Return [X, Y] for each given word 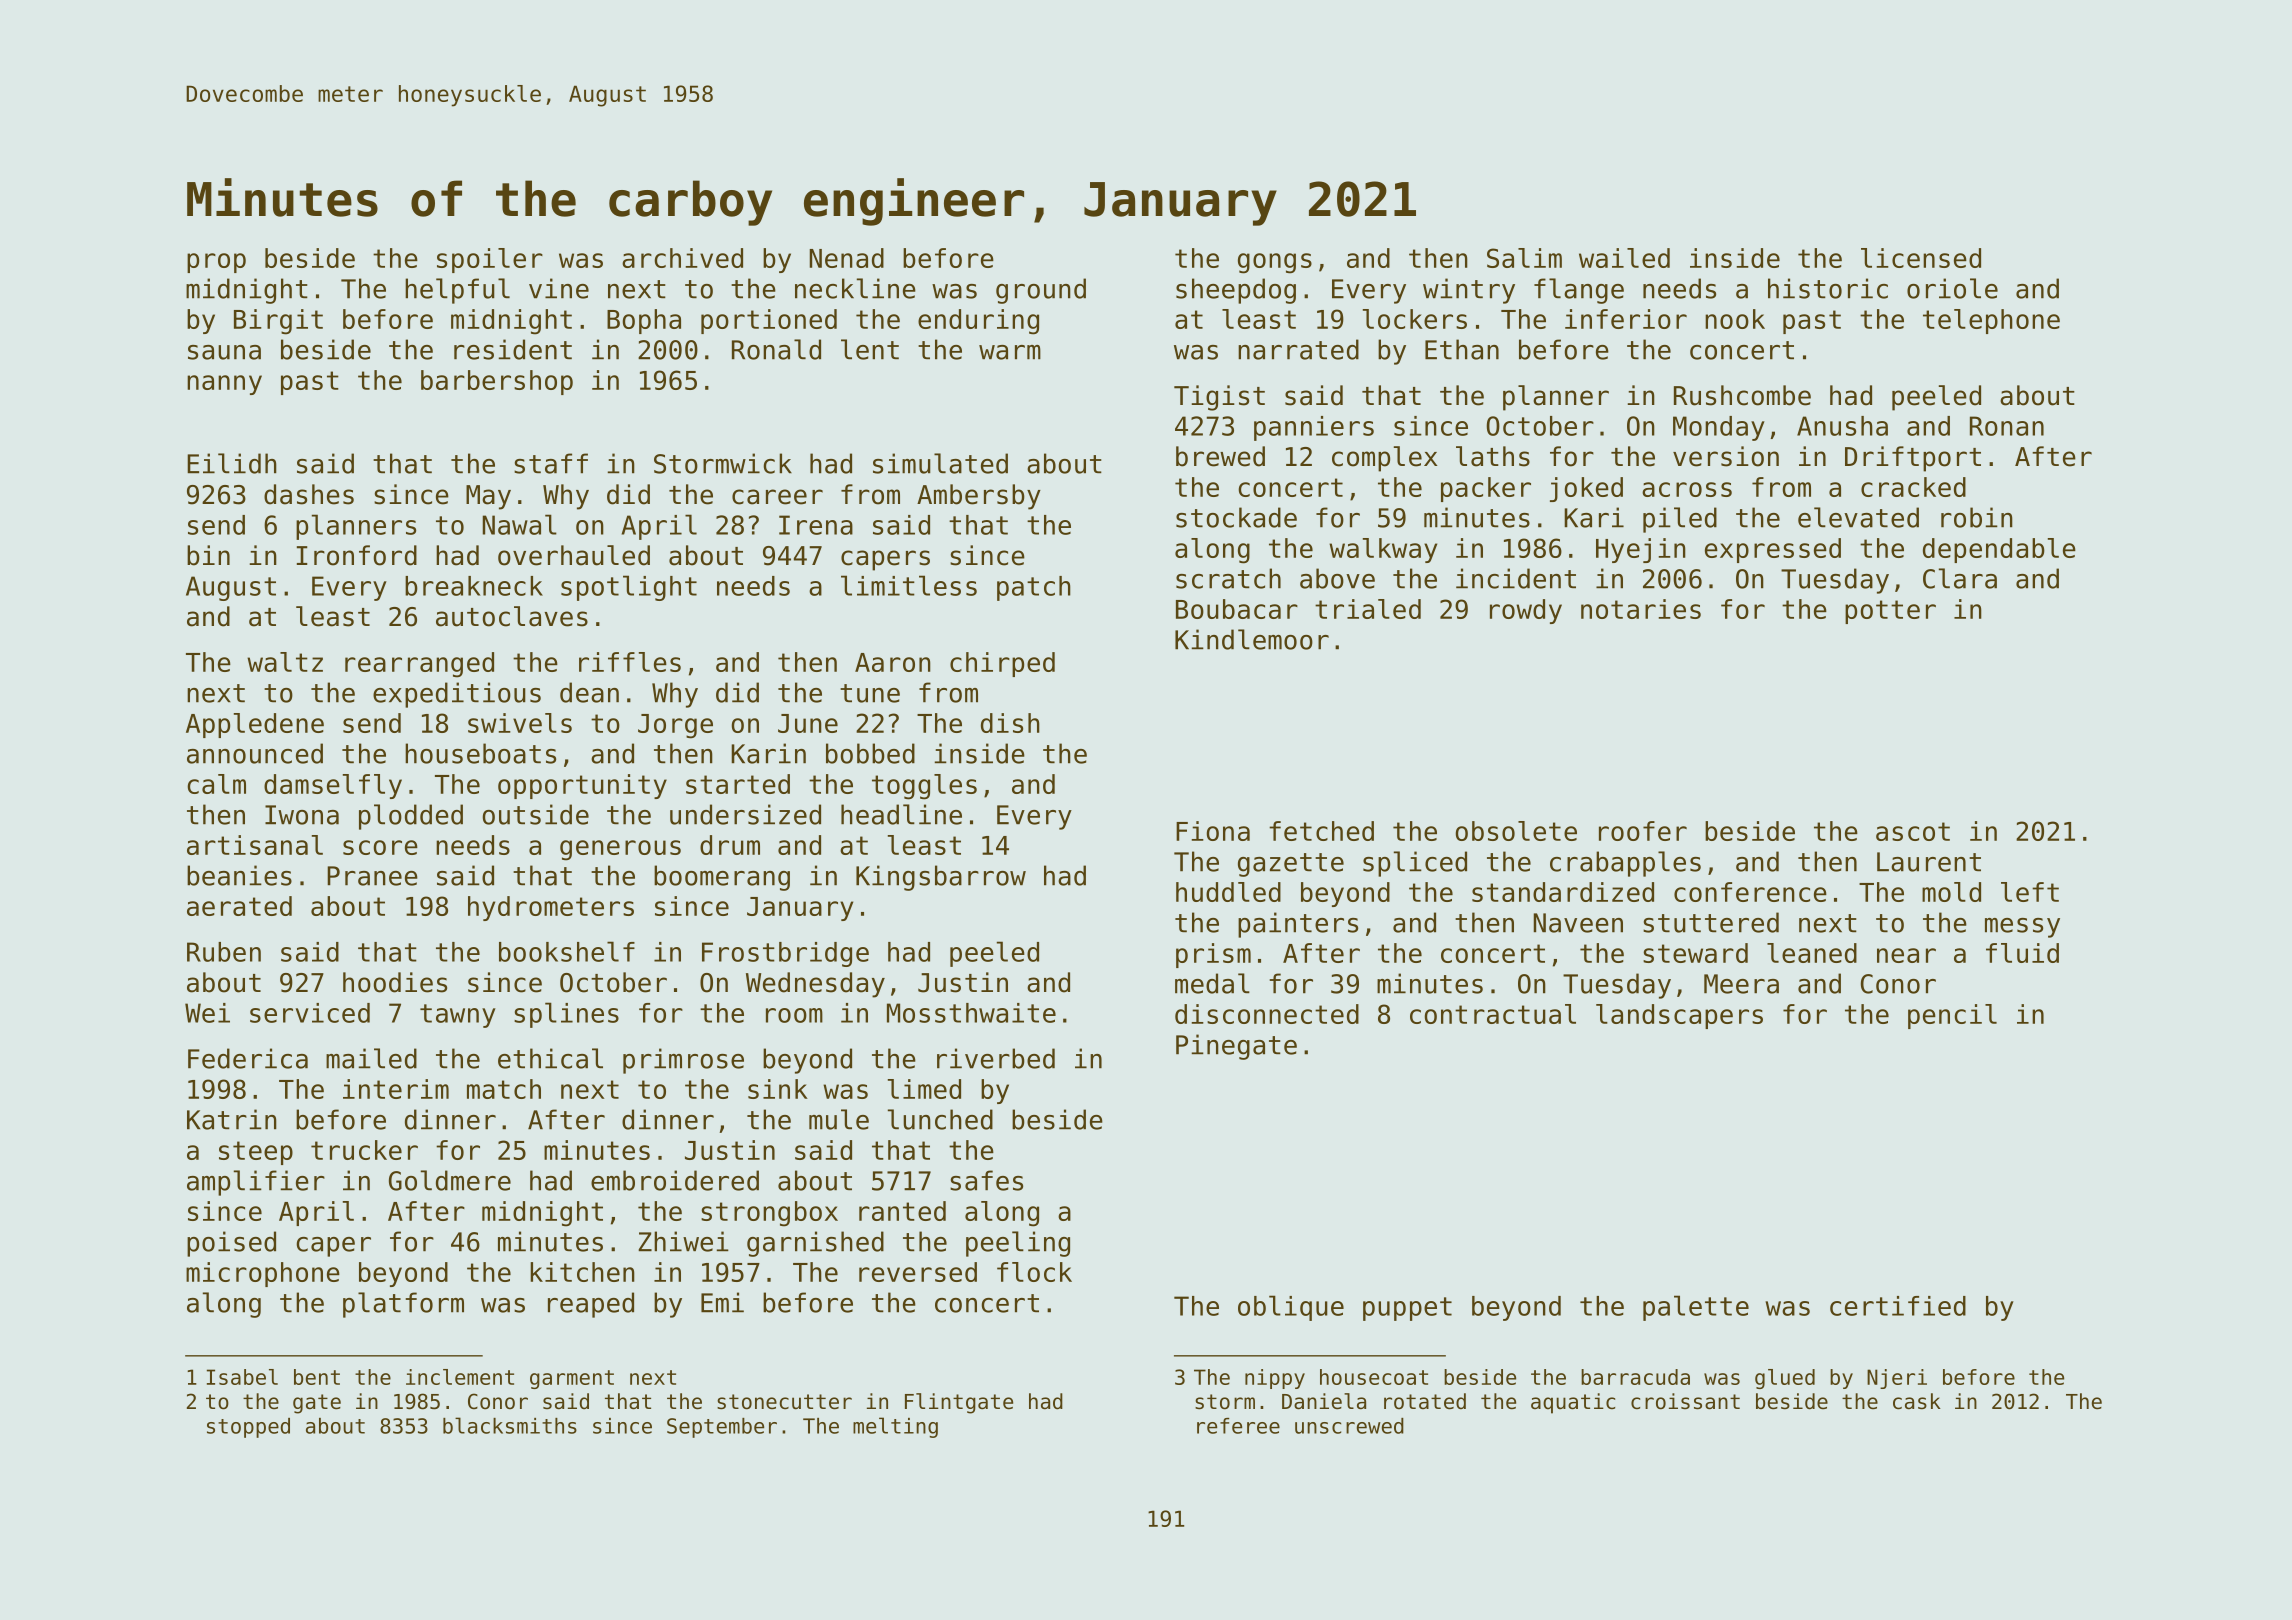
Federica [248, 1058]
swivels [520, 723]
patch [1034, 588]
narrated [1298, 349]
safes [986, 1180]
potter [1890, 612]
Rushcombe [1742, 395]
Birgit [278, 322]
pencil [1952, 1016]
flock [1034, 1272]
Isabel [242, 1377]
